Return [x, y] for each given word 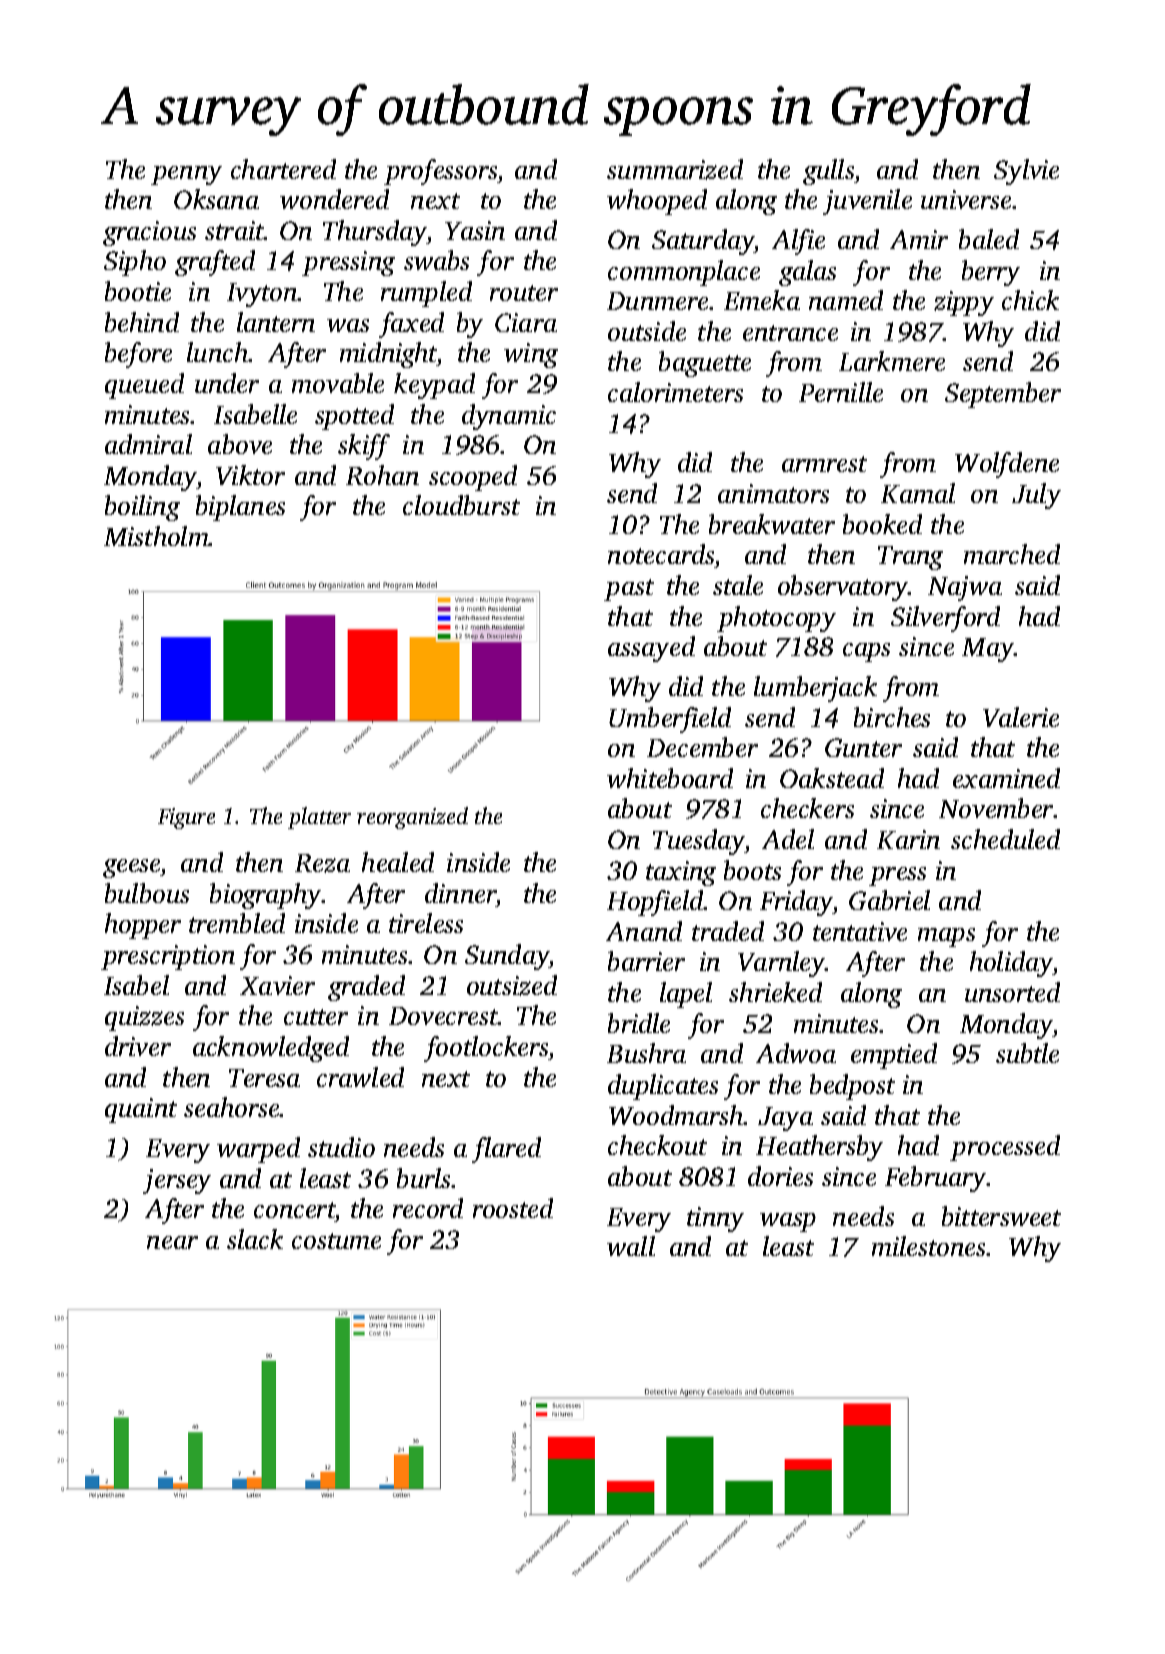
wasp [788, 1222]
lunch [218, 352]
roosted [513, 1208]
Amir [919, 239]
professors [441, 172]
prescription [168, 957]
